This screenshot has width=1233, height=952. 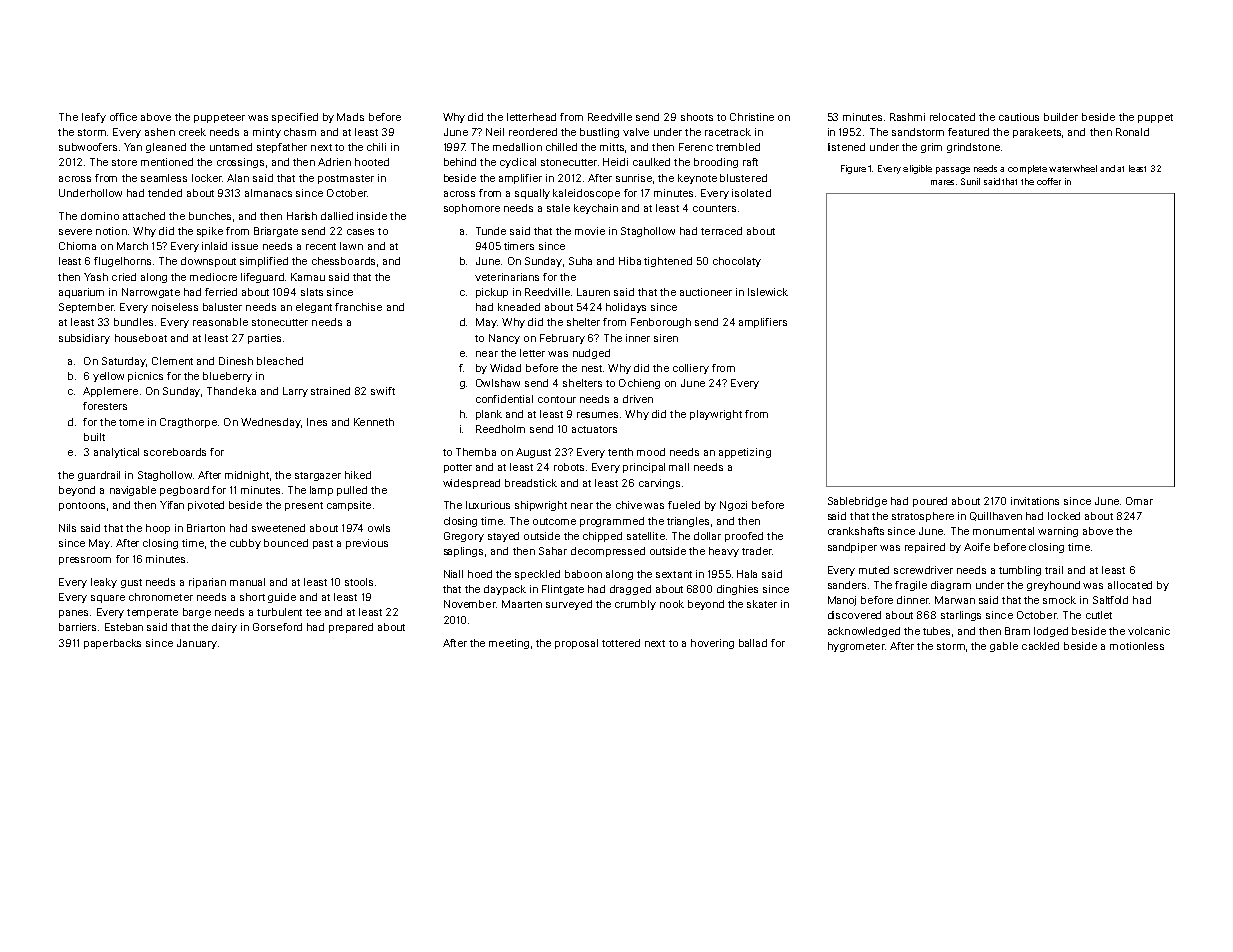 What do you see at coordinates (472, 209) in the screenshot?
I see `sophomore` at bounding box center [472, 209].
